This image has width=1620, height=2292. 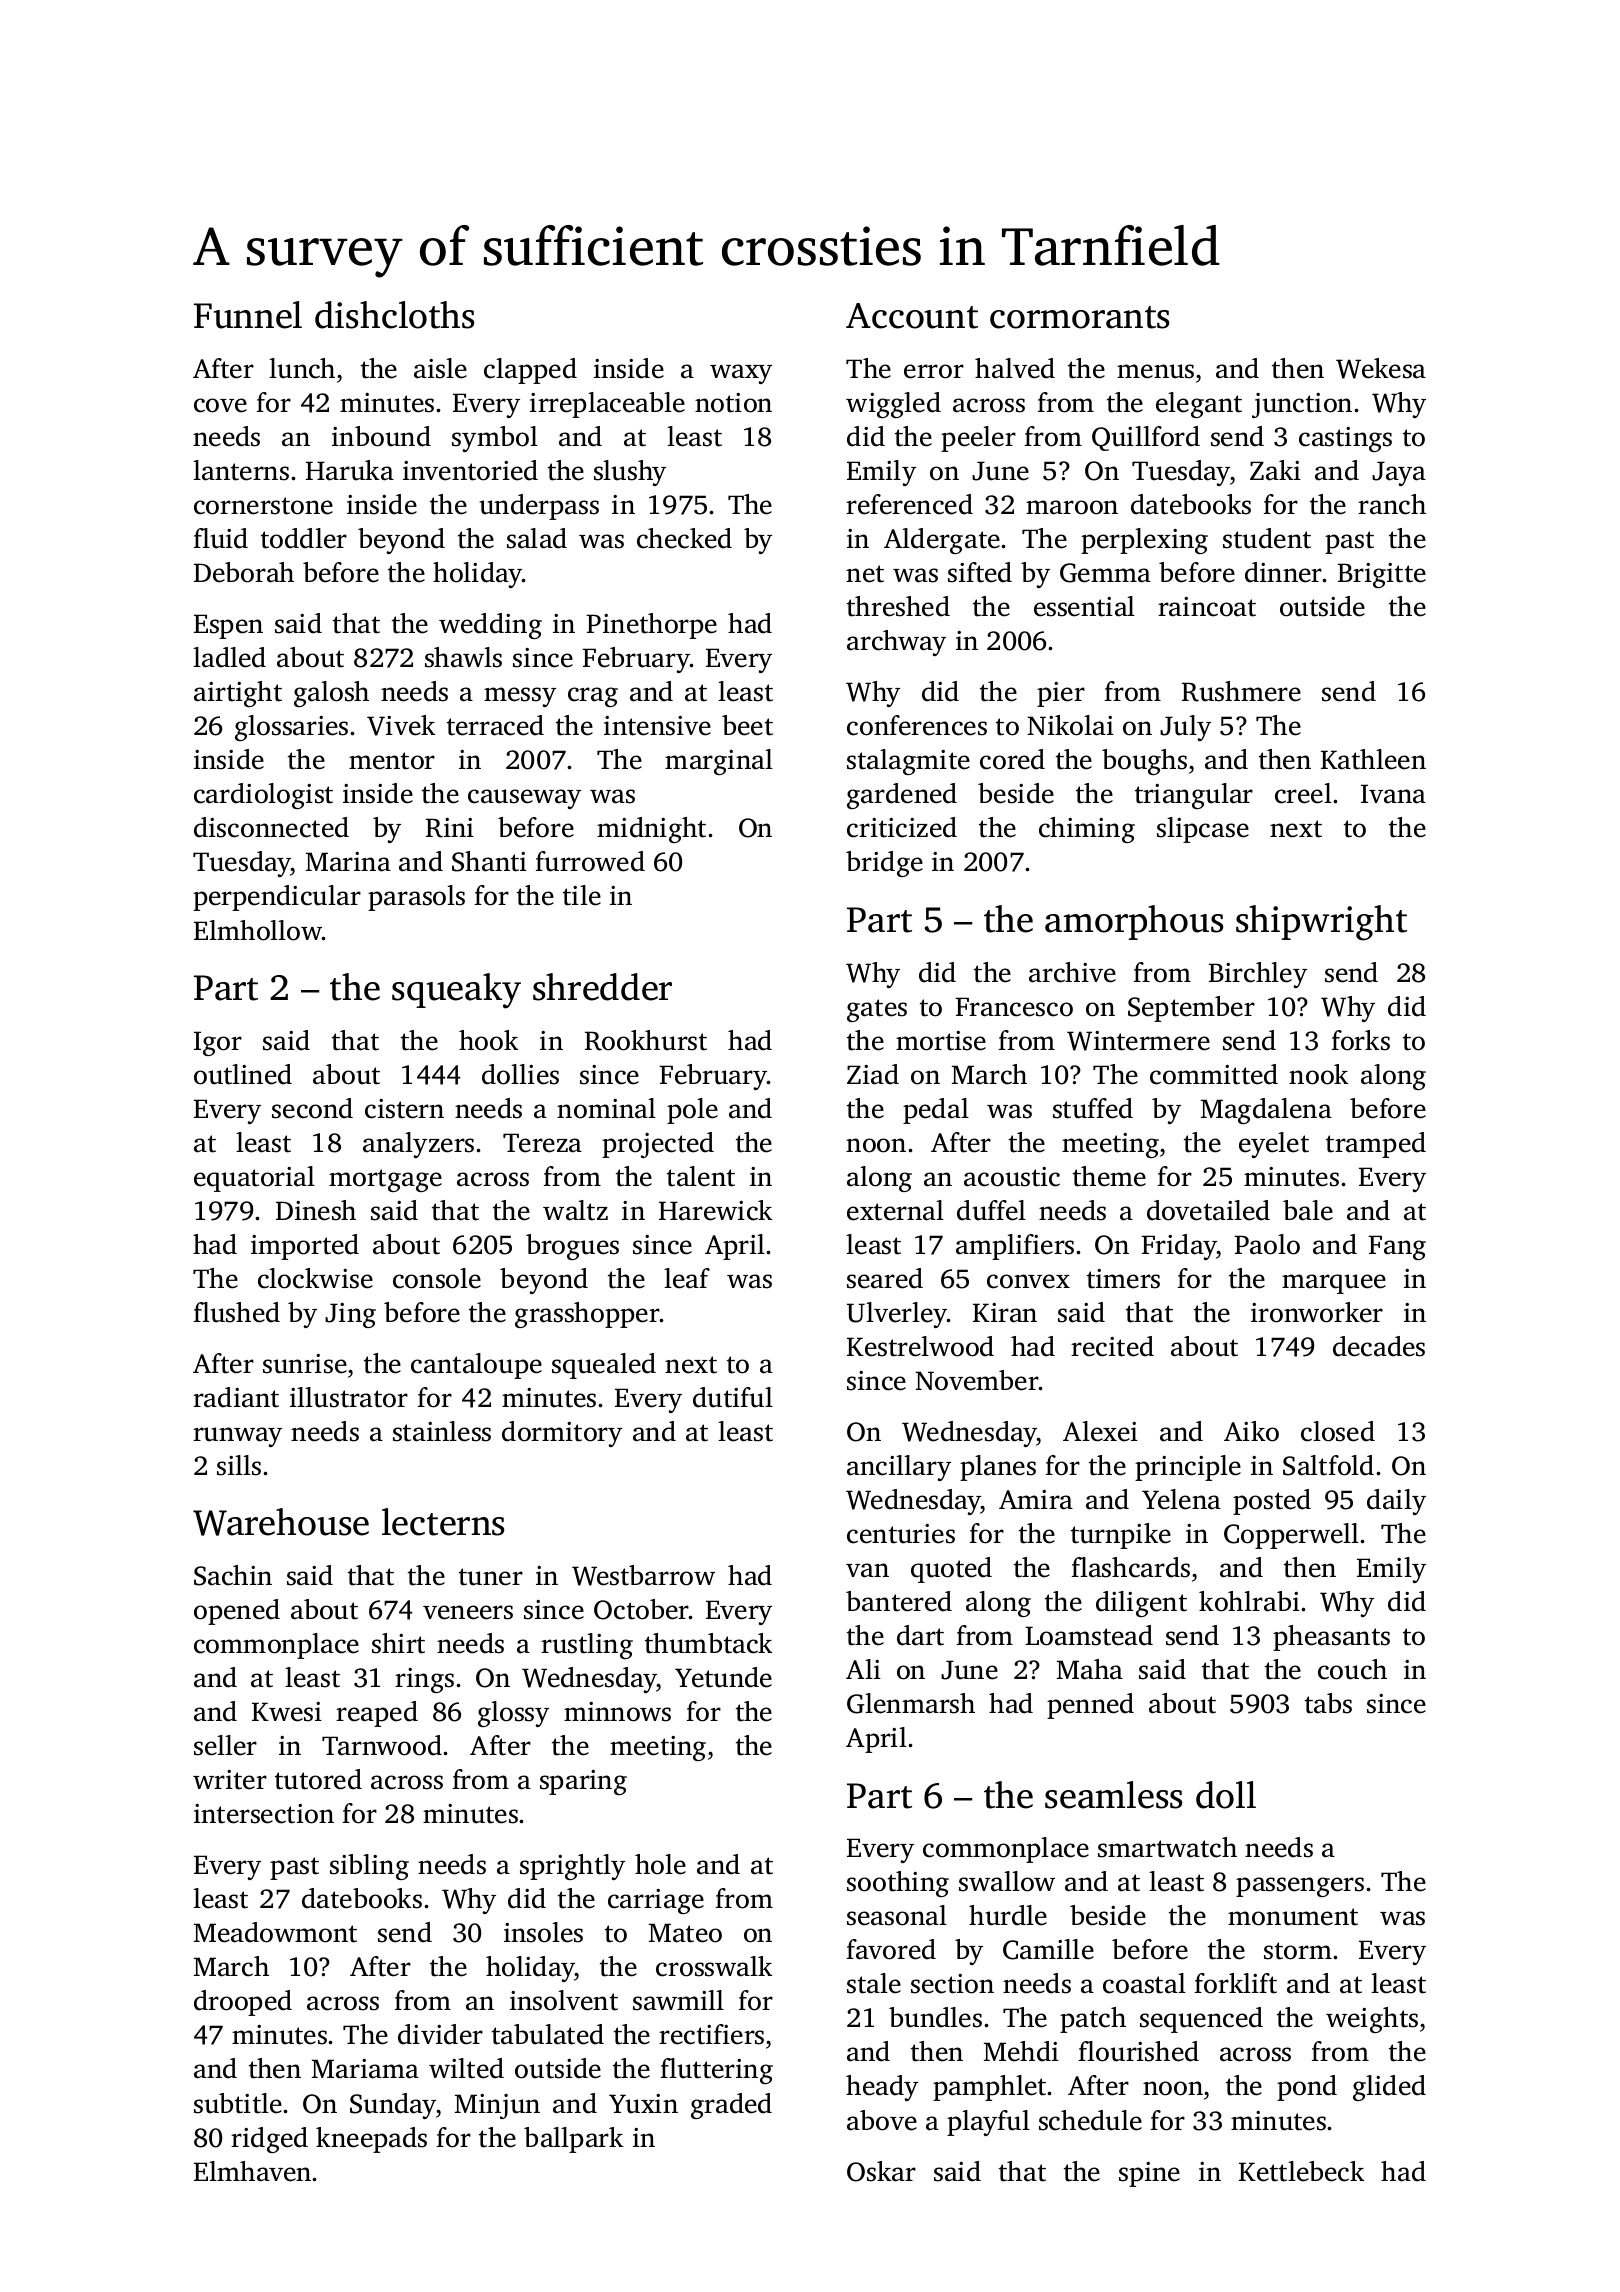 What do you see at coordinates (651, 830) in the image?
I see `midnight` at bounding box center [651, 830].
